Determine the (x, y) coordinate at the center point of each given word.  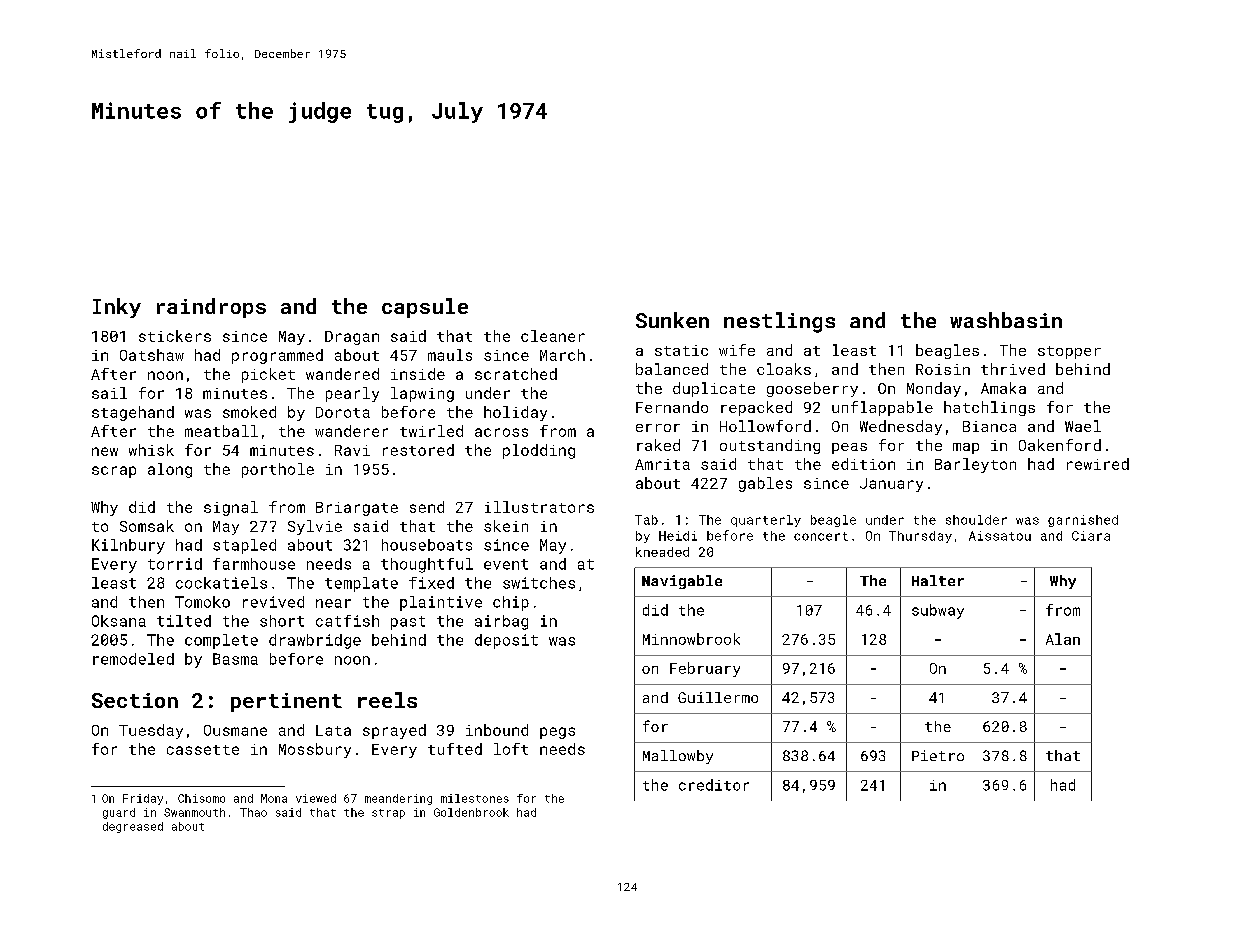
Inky (117, 308)
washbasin (1006, 320)
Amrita (662, 464)
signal (231, 508)
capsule (425, 308)
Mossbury (315, 750)
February (705, 669)
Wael (1083, 426)
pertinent (286, 702)
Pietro (938, 755)
